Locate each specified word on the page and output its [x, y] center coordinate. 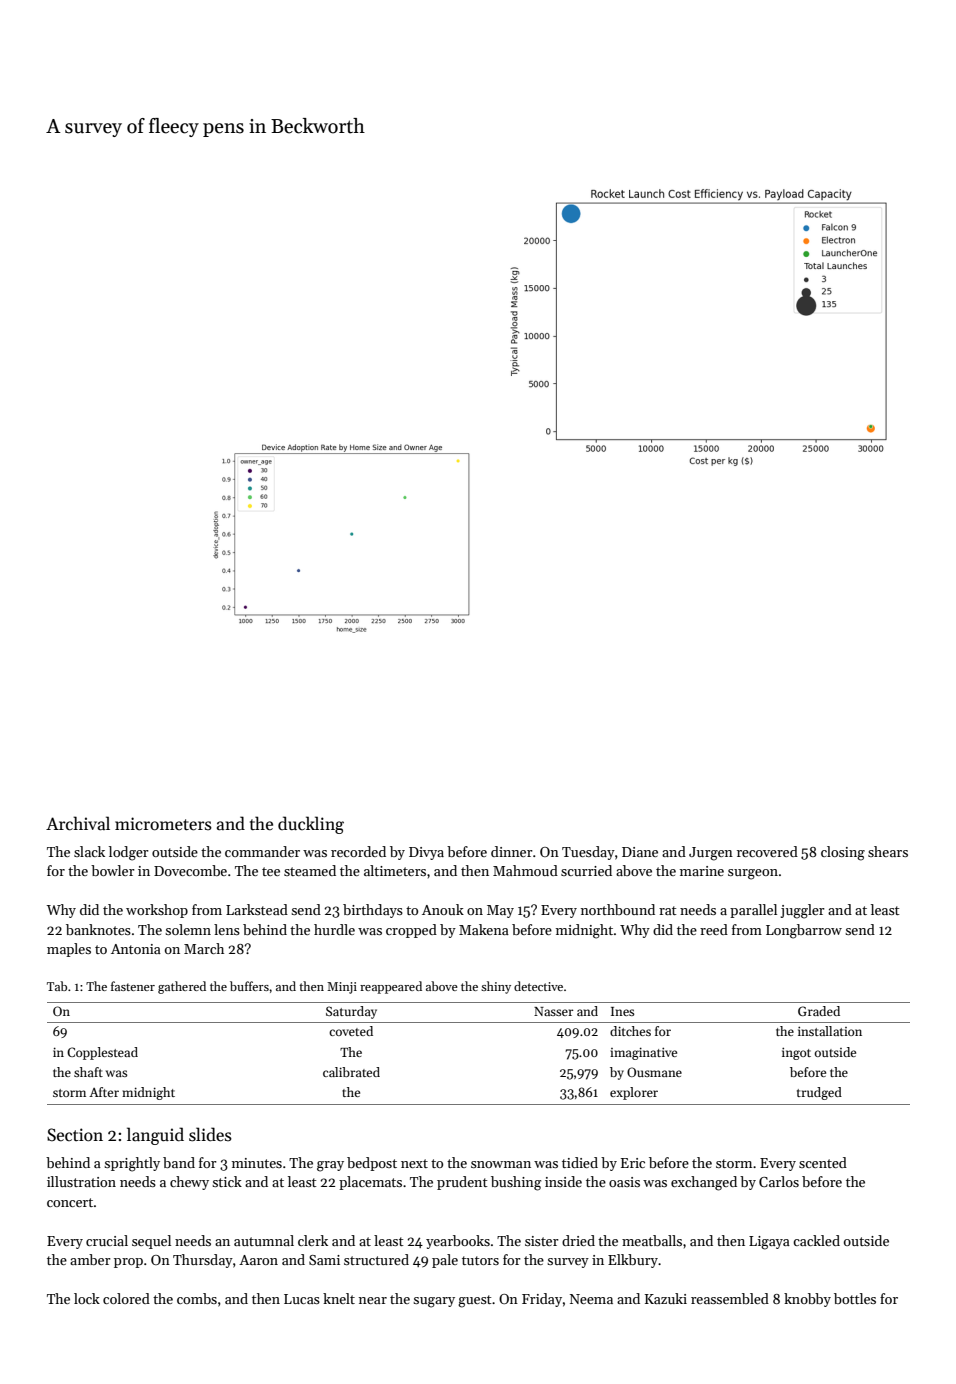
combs [197, 1298]
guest [475, 1301]
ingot [796, 1053]
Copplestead [102, 1053]
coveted [351, 1031]
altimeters [395, 870]
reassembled [730, 1298]
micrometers [163, 824]
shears [888, 851]
